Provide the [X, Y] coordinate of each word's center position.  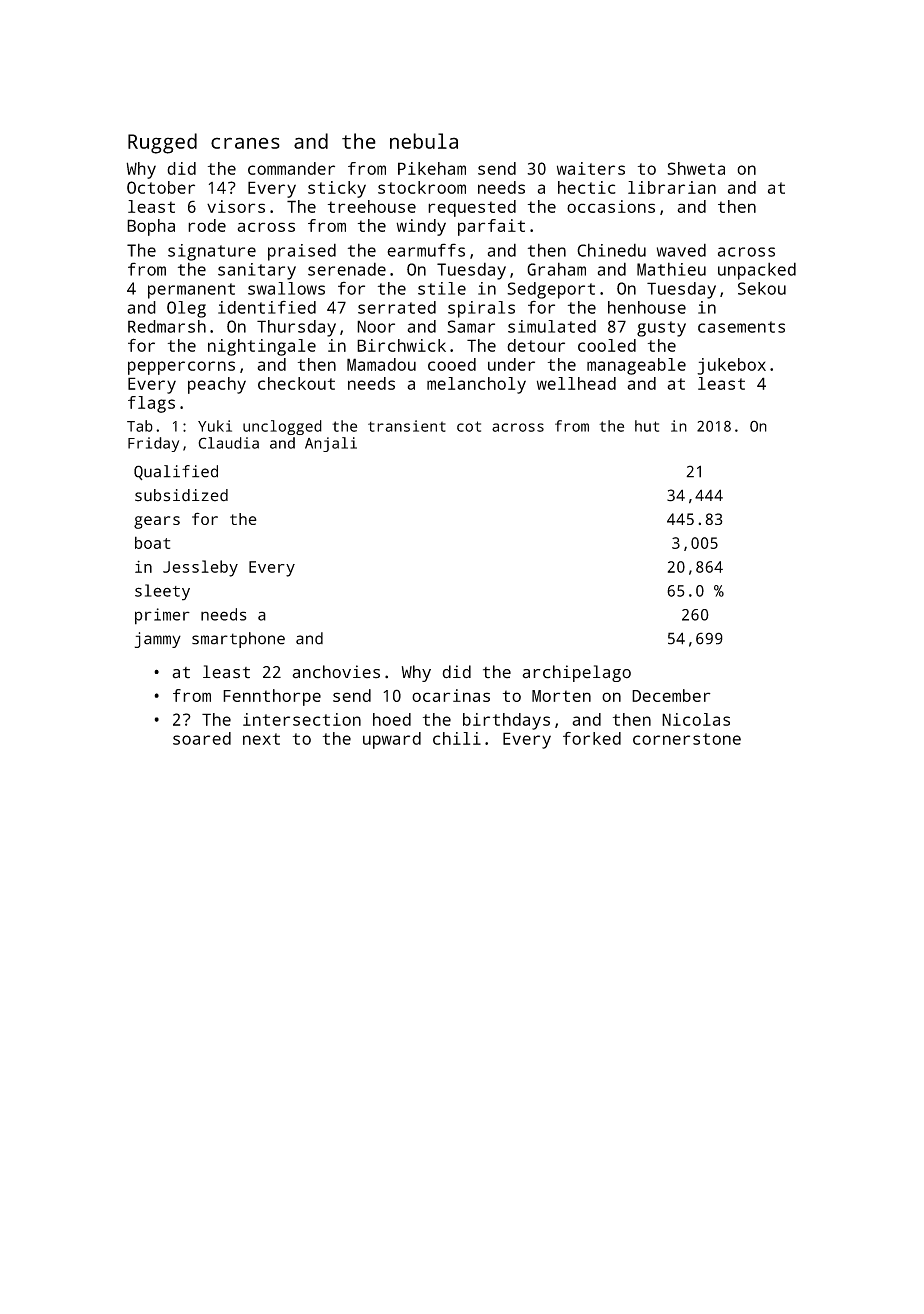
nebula [424, 141]
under [511, 364]
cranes [245, 143]
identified [267, 307]
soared [202, 738]
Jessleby [200, 568]
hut [647, 426]
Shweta [696, 168]
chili [457, 738]
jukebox [731, 366]
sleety [162, 592]
